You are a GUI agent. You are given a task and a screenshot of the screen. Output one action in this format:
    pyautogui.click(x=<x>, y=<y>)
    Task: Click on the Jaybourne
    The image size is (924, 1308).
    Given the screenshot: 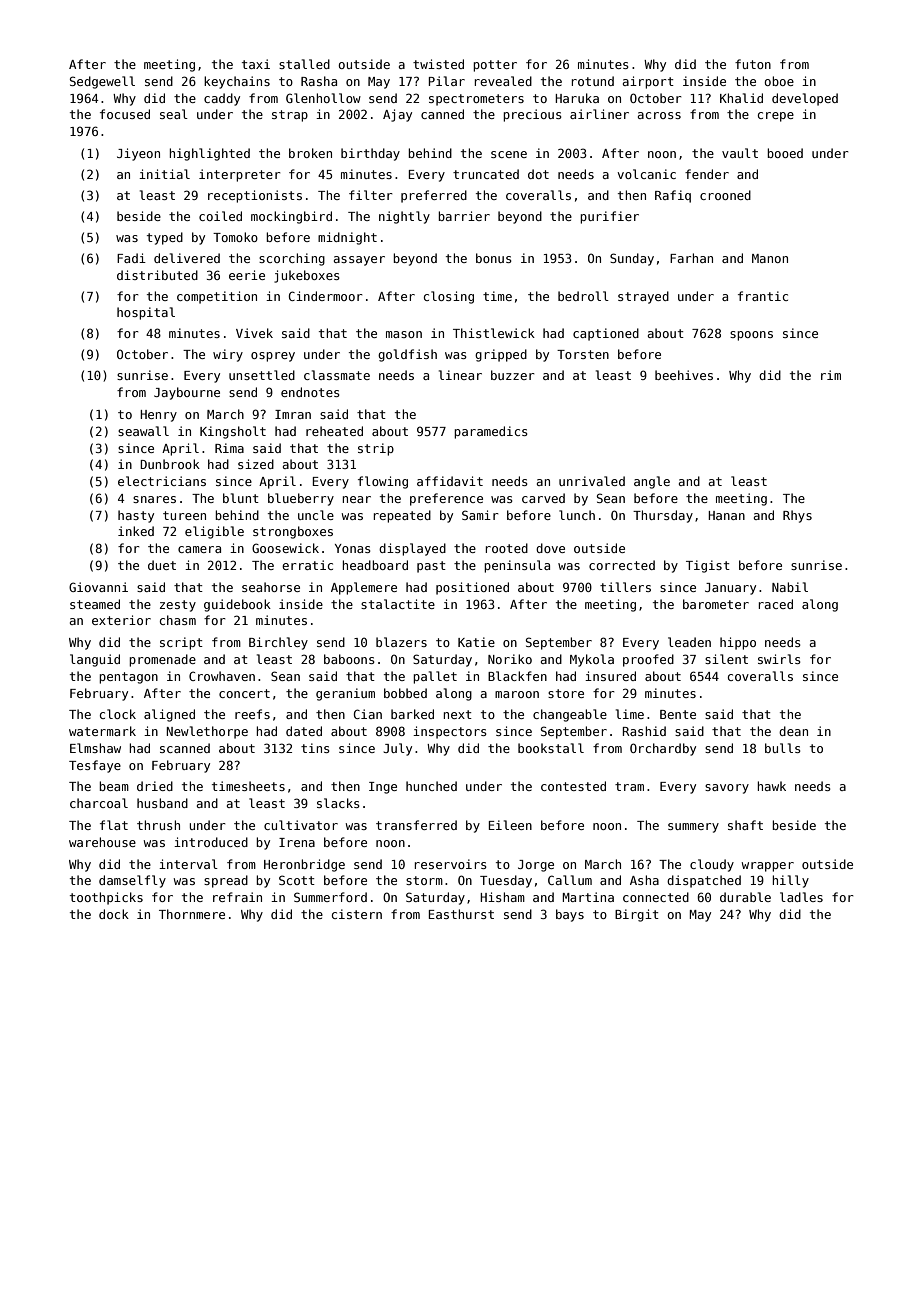 What is the action you would take?
    pyautogui.click(x=187, y=393)
